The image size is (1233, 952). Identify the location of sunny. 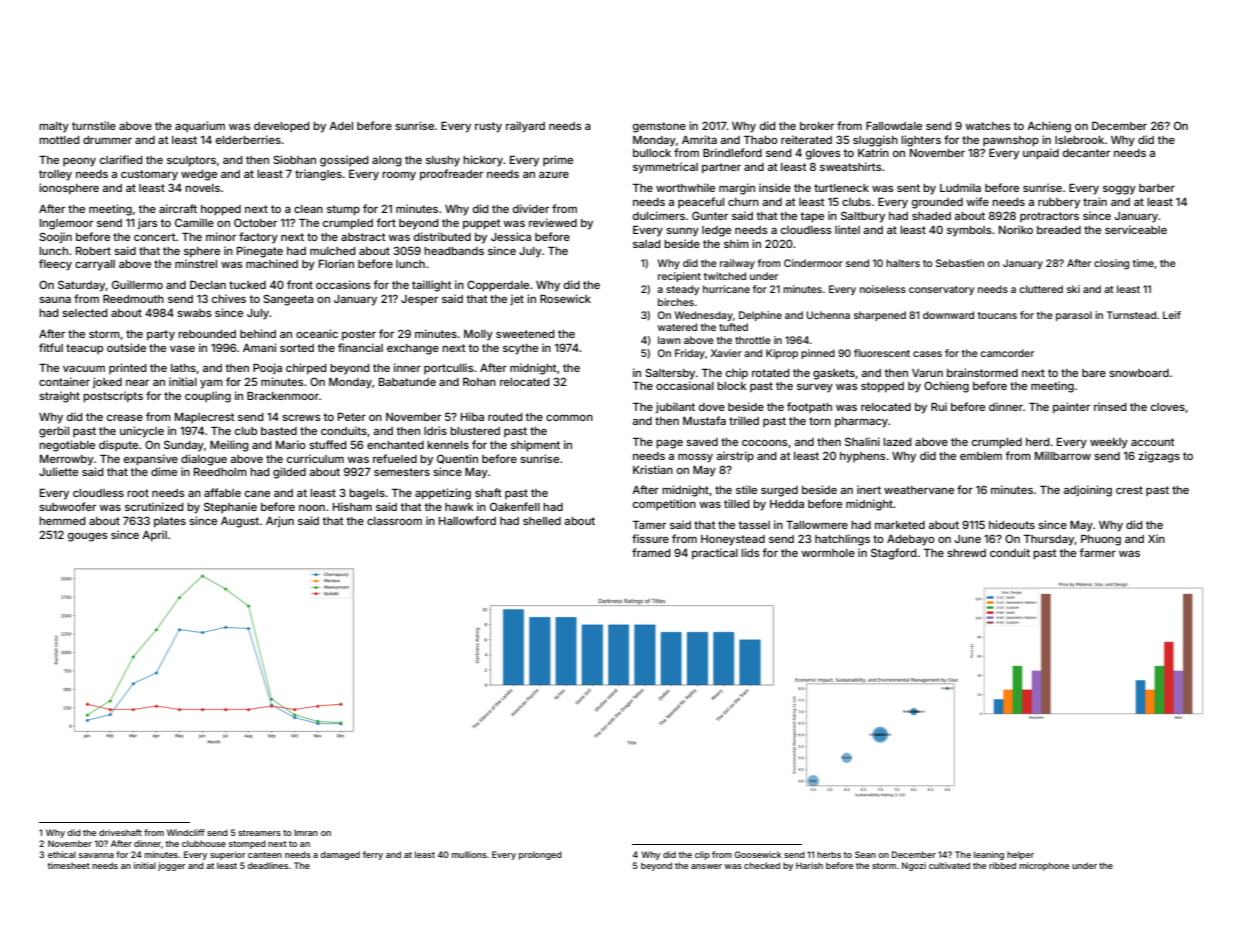
(682, 232).
